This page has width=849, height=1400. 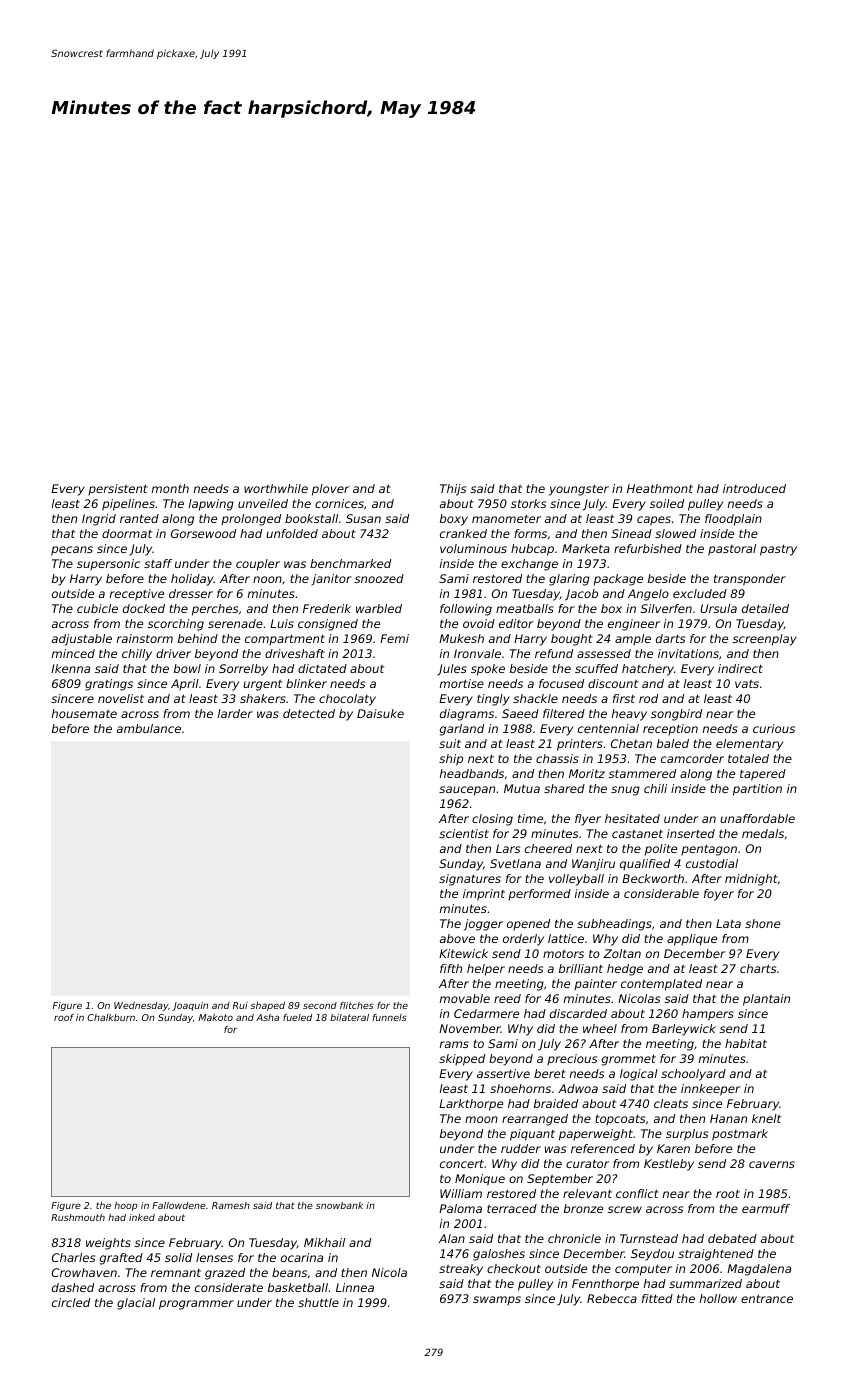 What do you see at coordinates (320, 1005) in the page?
I see `second` at bounding box center [320, 1005].
